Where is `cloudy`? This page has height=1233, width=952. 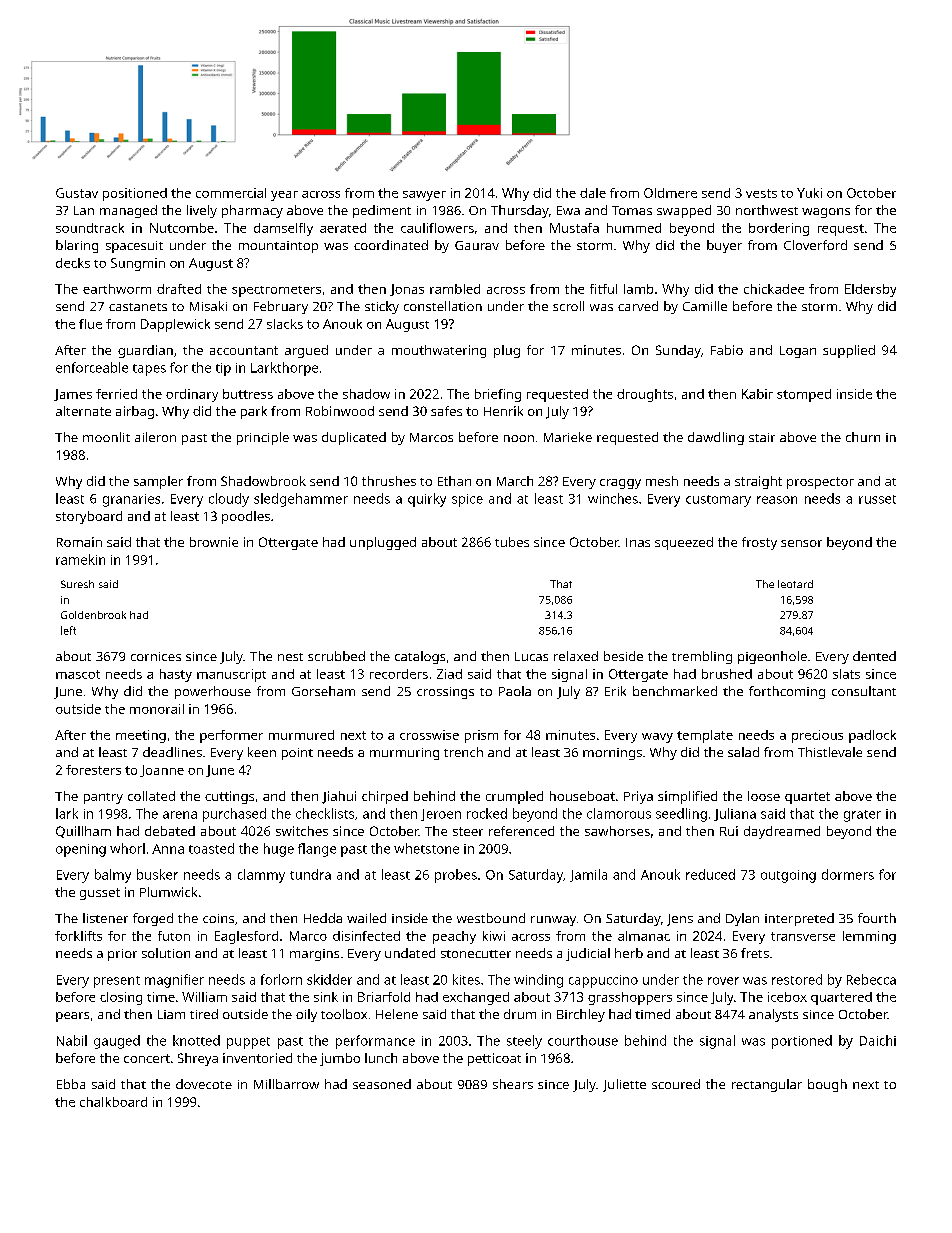 cloudy is located at coordinates (229, 500).
